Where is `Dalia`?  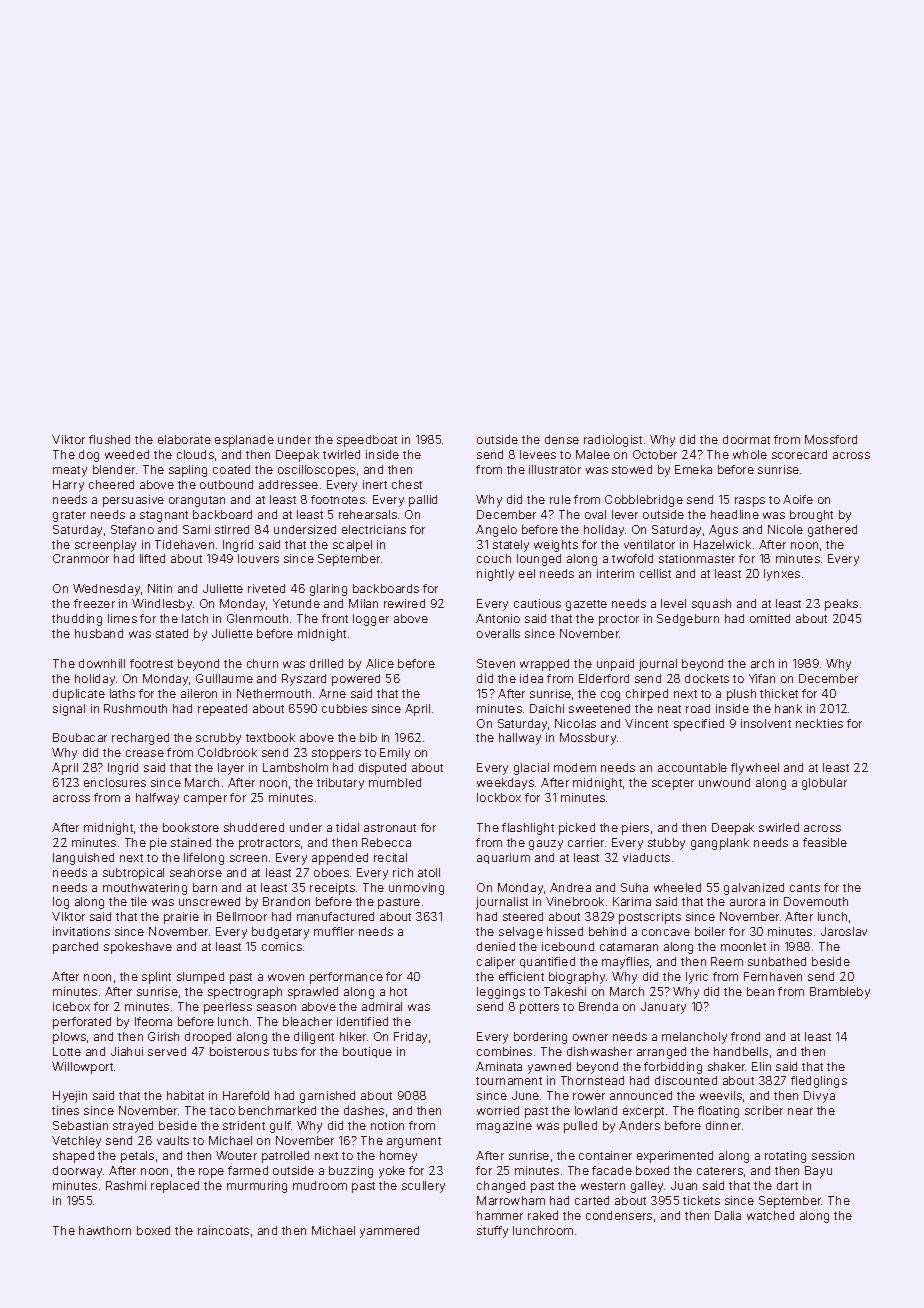 Dalia is located at coordinates (728, 1215).
